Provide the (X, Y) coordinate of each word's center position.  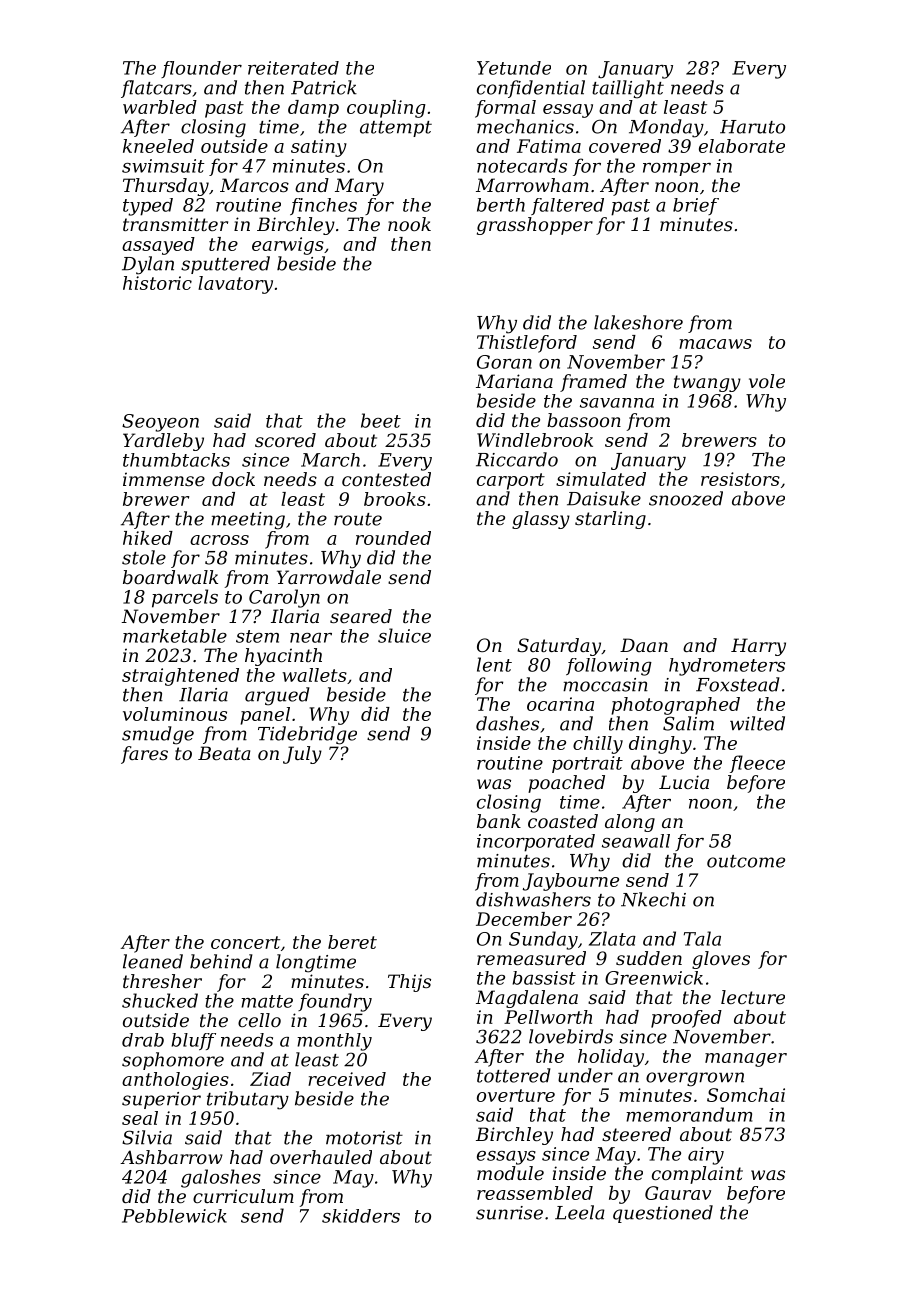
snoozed (686, 498)
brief (696, 206)
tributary (248, 1100)
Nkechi (653, 899)
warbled (160, 107)
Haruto (752, 127)
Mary (359, 187)
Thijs (409, 983)
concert (245, 942)
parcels (185, 598)
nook (409, 224)
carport (511, 481)
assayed (158, 246)
